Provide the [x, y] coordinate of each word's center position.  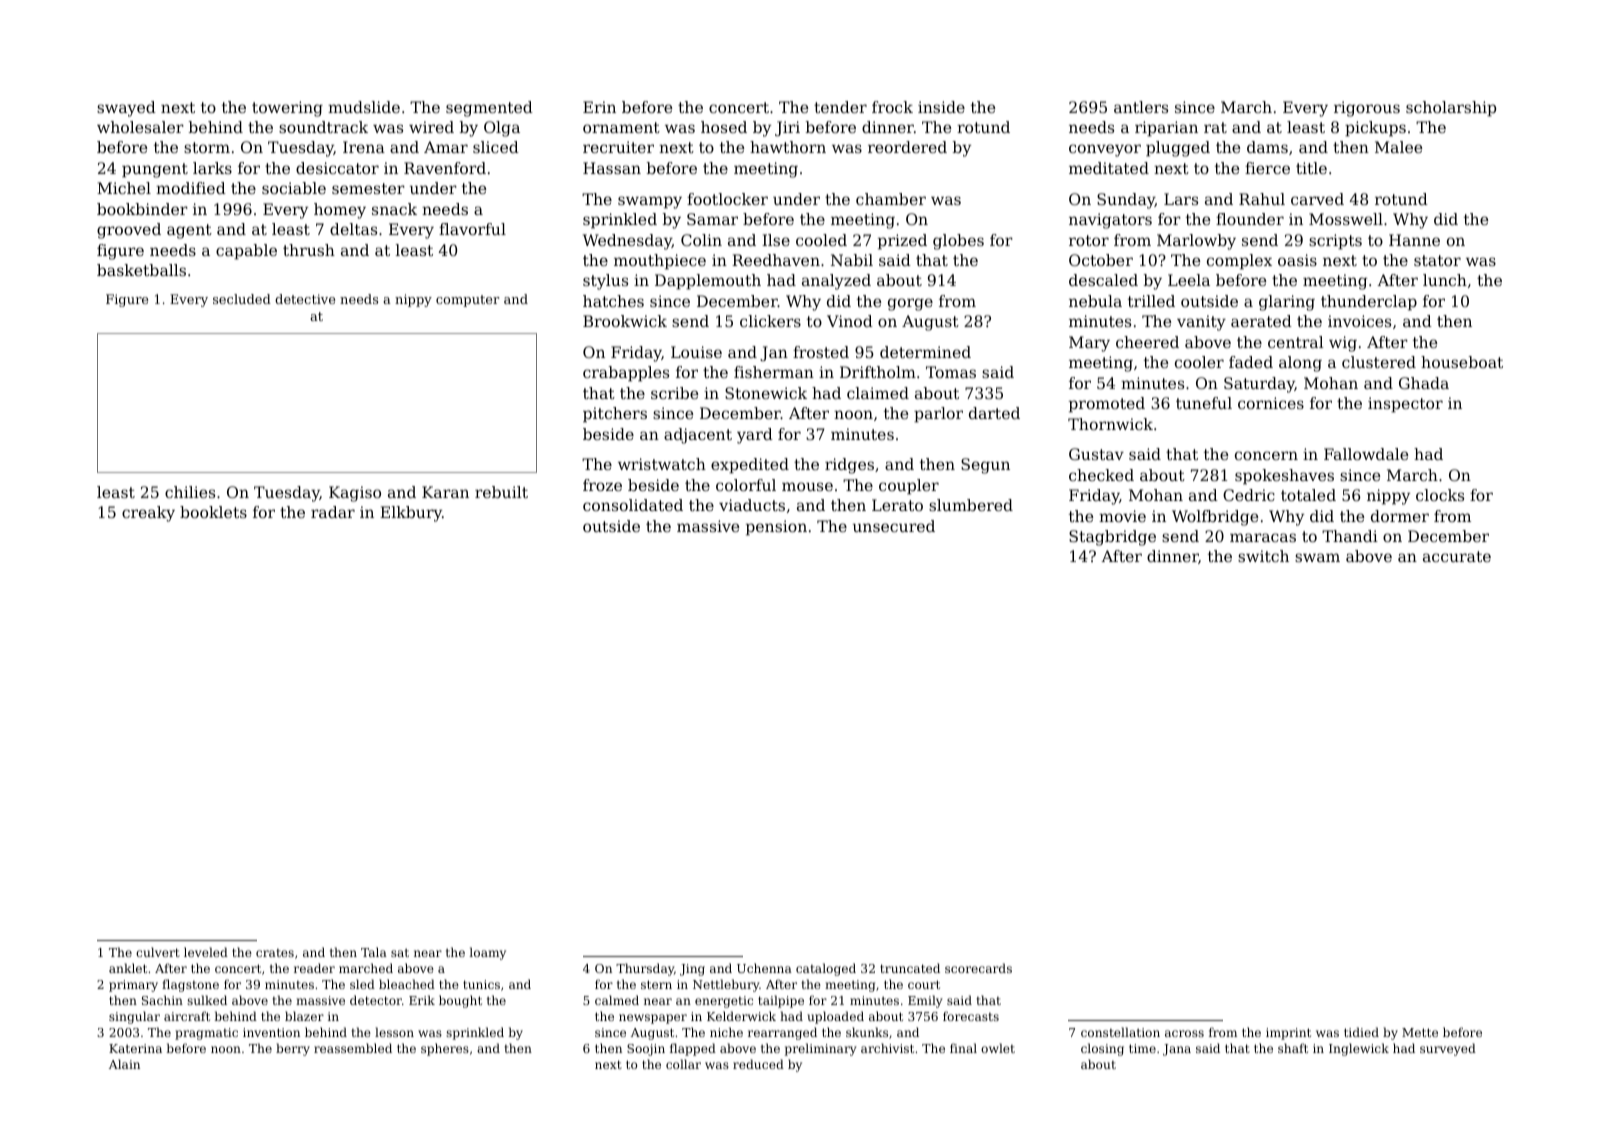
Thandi [1350, 536]
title [1311, 168]
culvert [158, 952]
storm [207, 147]
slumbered [971, 505]
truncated [910, 968]
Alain [124, 1064]
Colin [701, 240]
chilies [190, 492]
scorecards [978, 968]
